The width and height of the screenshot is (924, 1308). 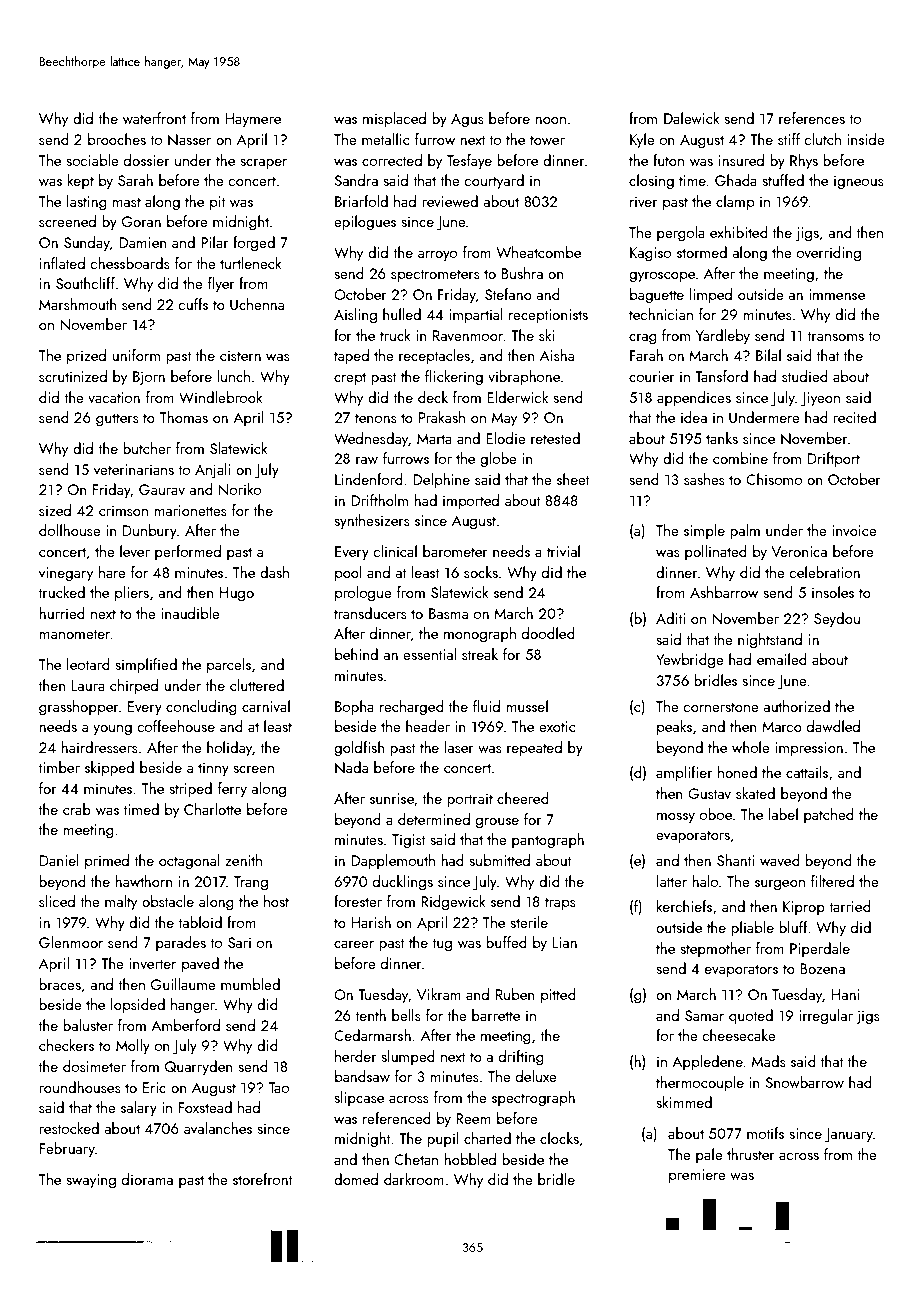 What do you see at coordinates (833, 726) in the screenshot?
I see `dawdled` at bounding box center [833, 726].
